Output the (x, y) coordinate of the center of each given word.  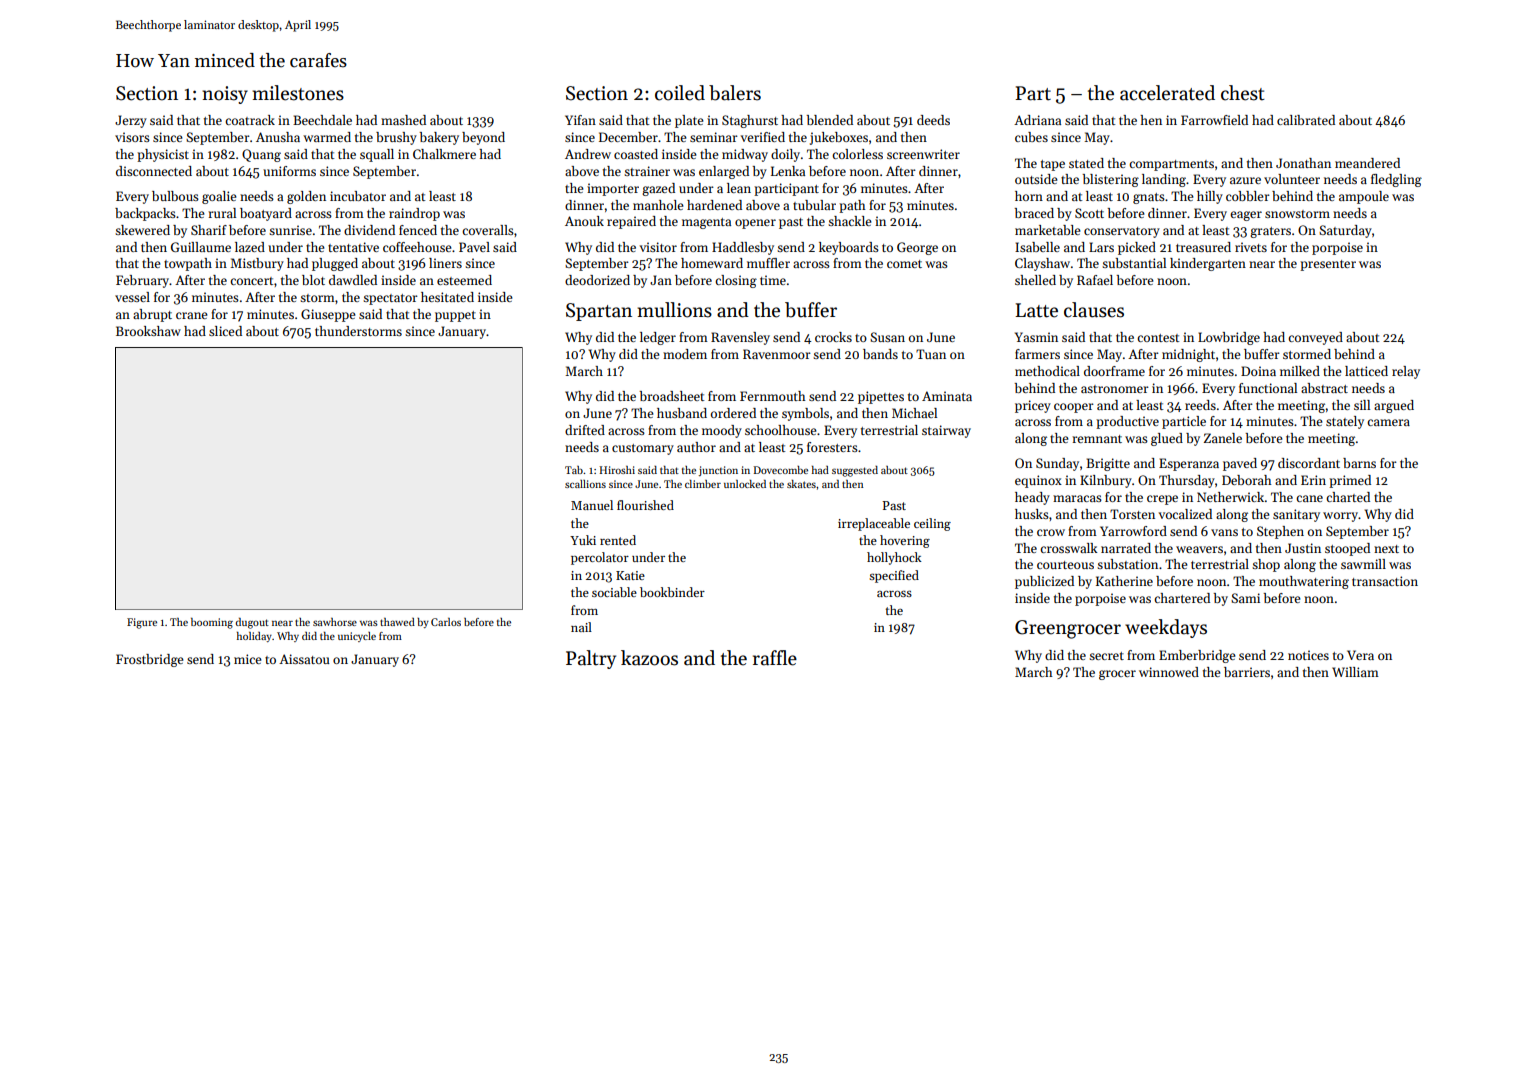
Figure (142, 623)
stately (1345, 422)
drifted (585, 430)
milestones (298, 93)
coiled (680, 93)
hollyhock (894, 558)
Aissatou (304, 659)
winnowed (1169, 672)
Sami (1245, 598)
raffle (775, 658)
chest (1243, 93)
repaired (631, 222)
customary (643, 449)
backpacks (145, 214)
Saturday (1345, 231)
